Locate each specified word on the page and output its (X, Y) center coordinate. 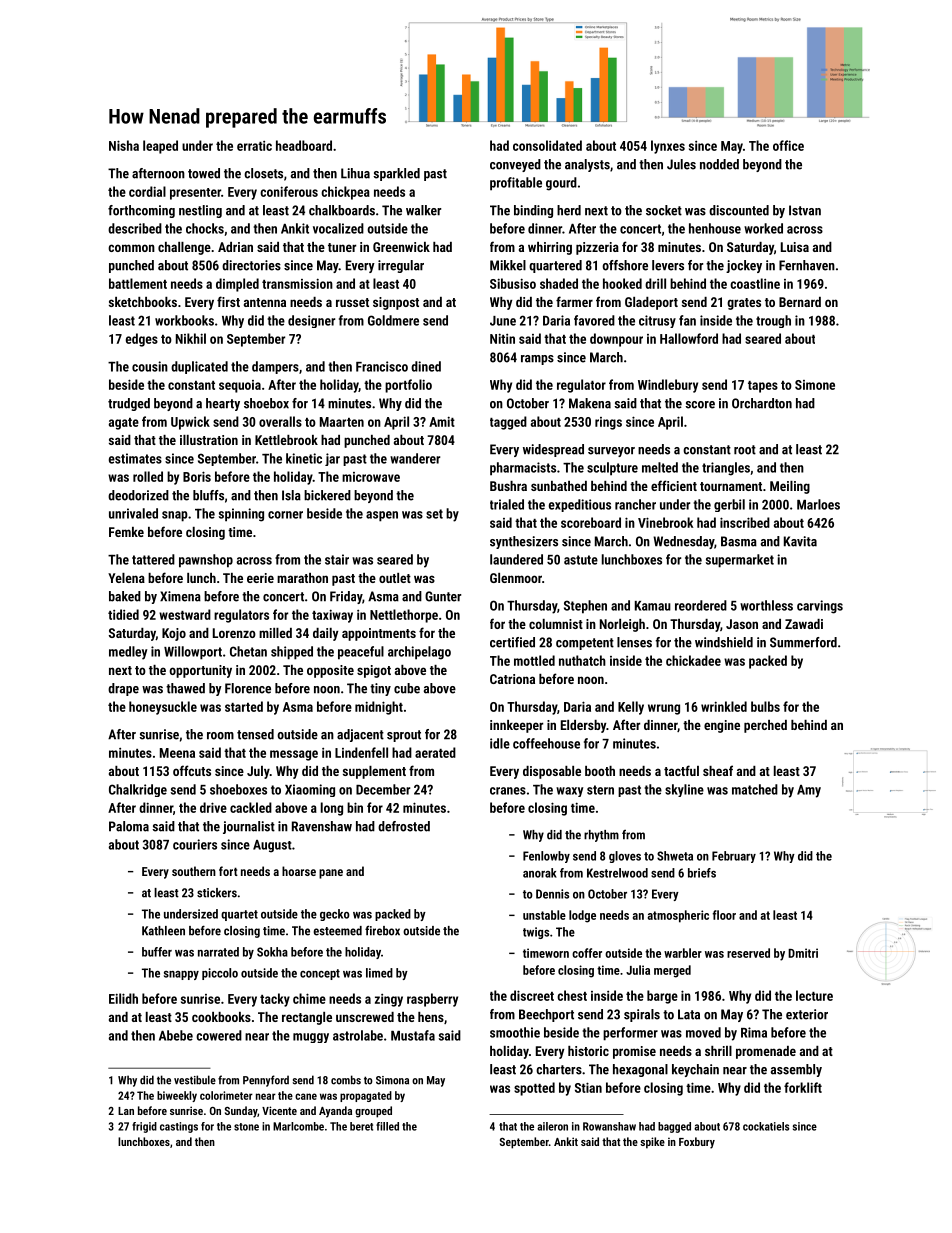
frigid (144, 1127)
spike (652, 1143)
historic (588, 1051)
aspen (382, 516)
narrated (218, 952)
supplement (374, 772)
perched (765, 726)
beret (361, 1126)
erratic (254, 146)
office (788, 145)
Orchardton (762, 403)
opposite (330, 671)
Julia (638, 970)
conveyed (515, 165)
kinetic (304, 458)
